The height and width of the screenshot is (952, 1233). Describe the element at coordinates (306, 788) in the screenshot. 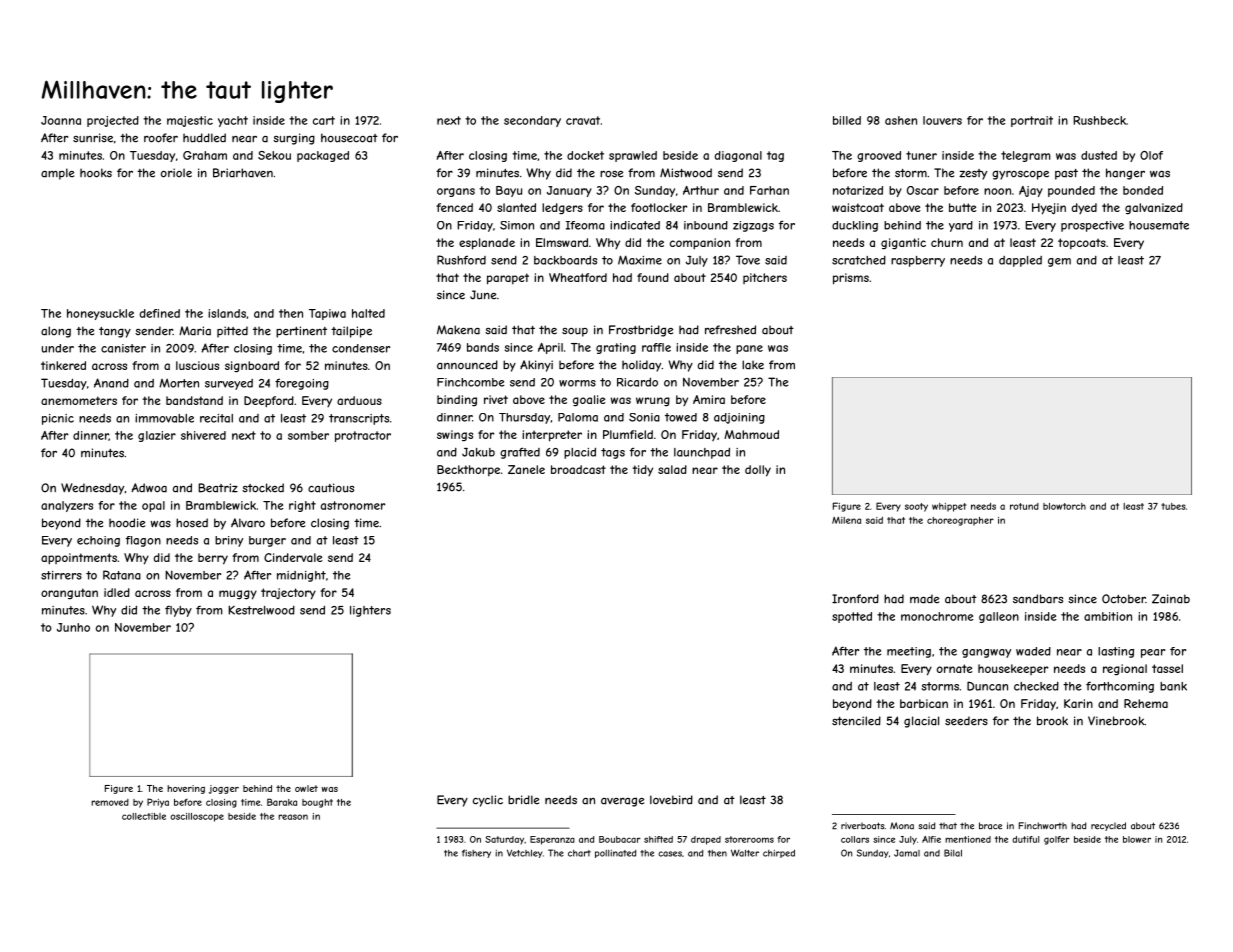

I see `owlet` at that location.
